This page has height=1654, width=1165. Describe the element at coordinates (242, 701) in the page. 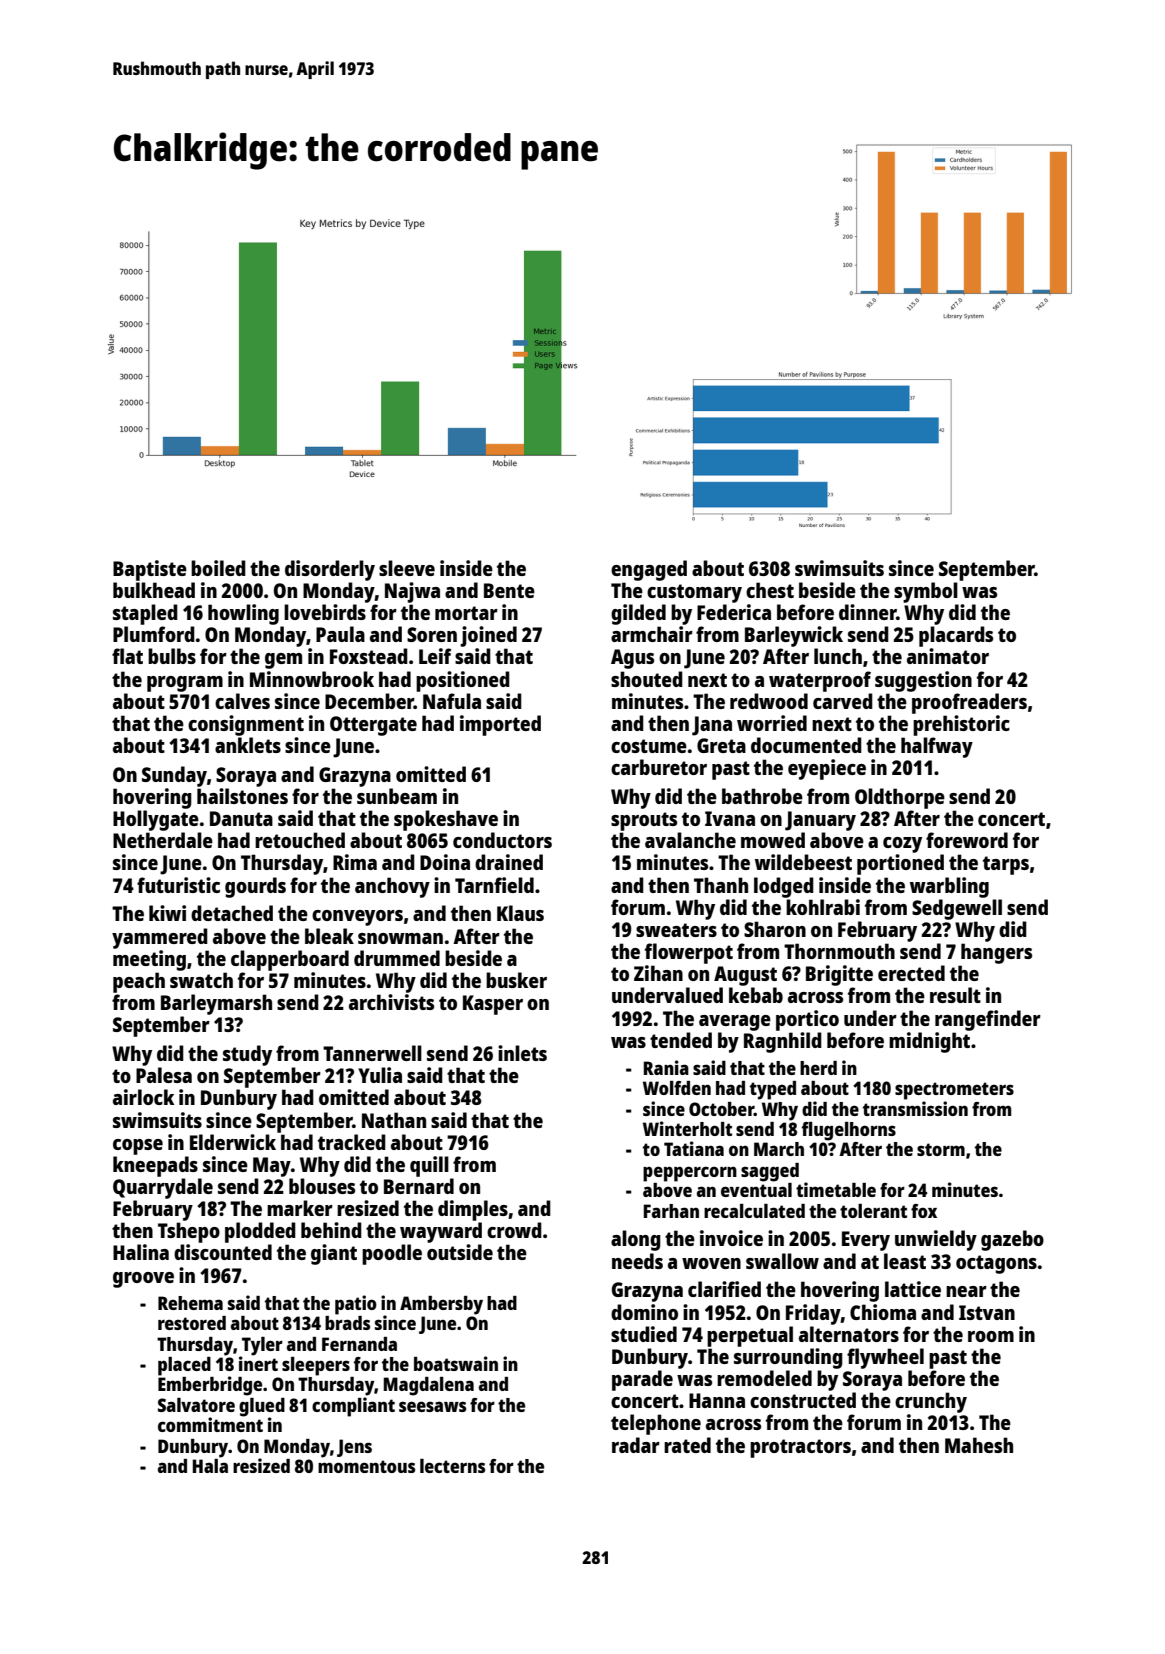

I see `calves` at that location.
